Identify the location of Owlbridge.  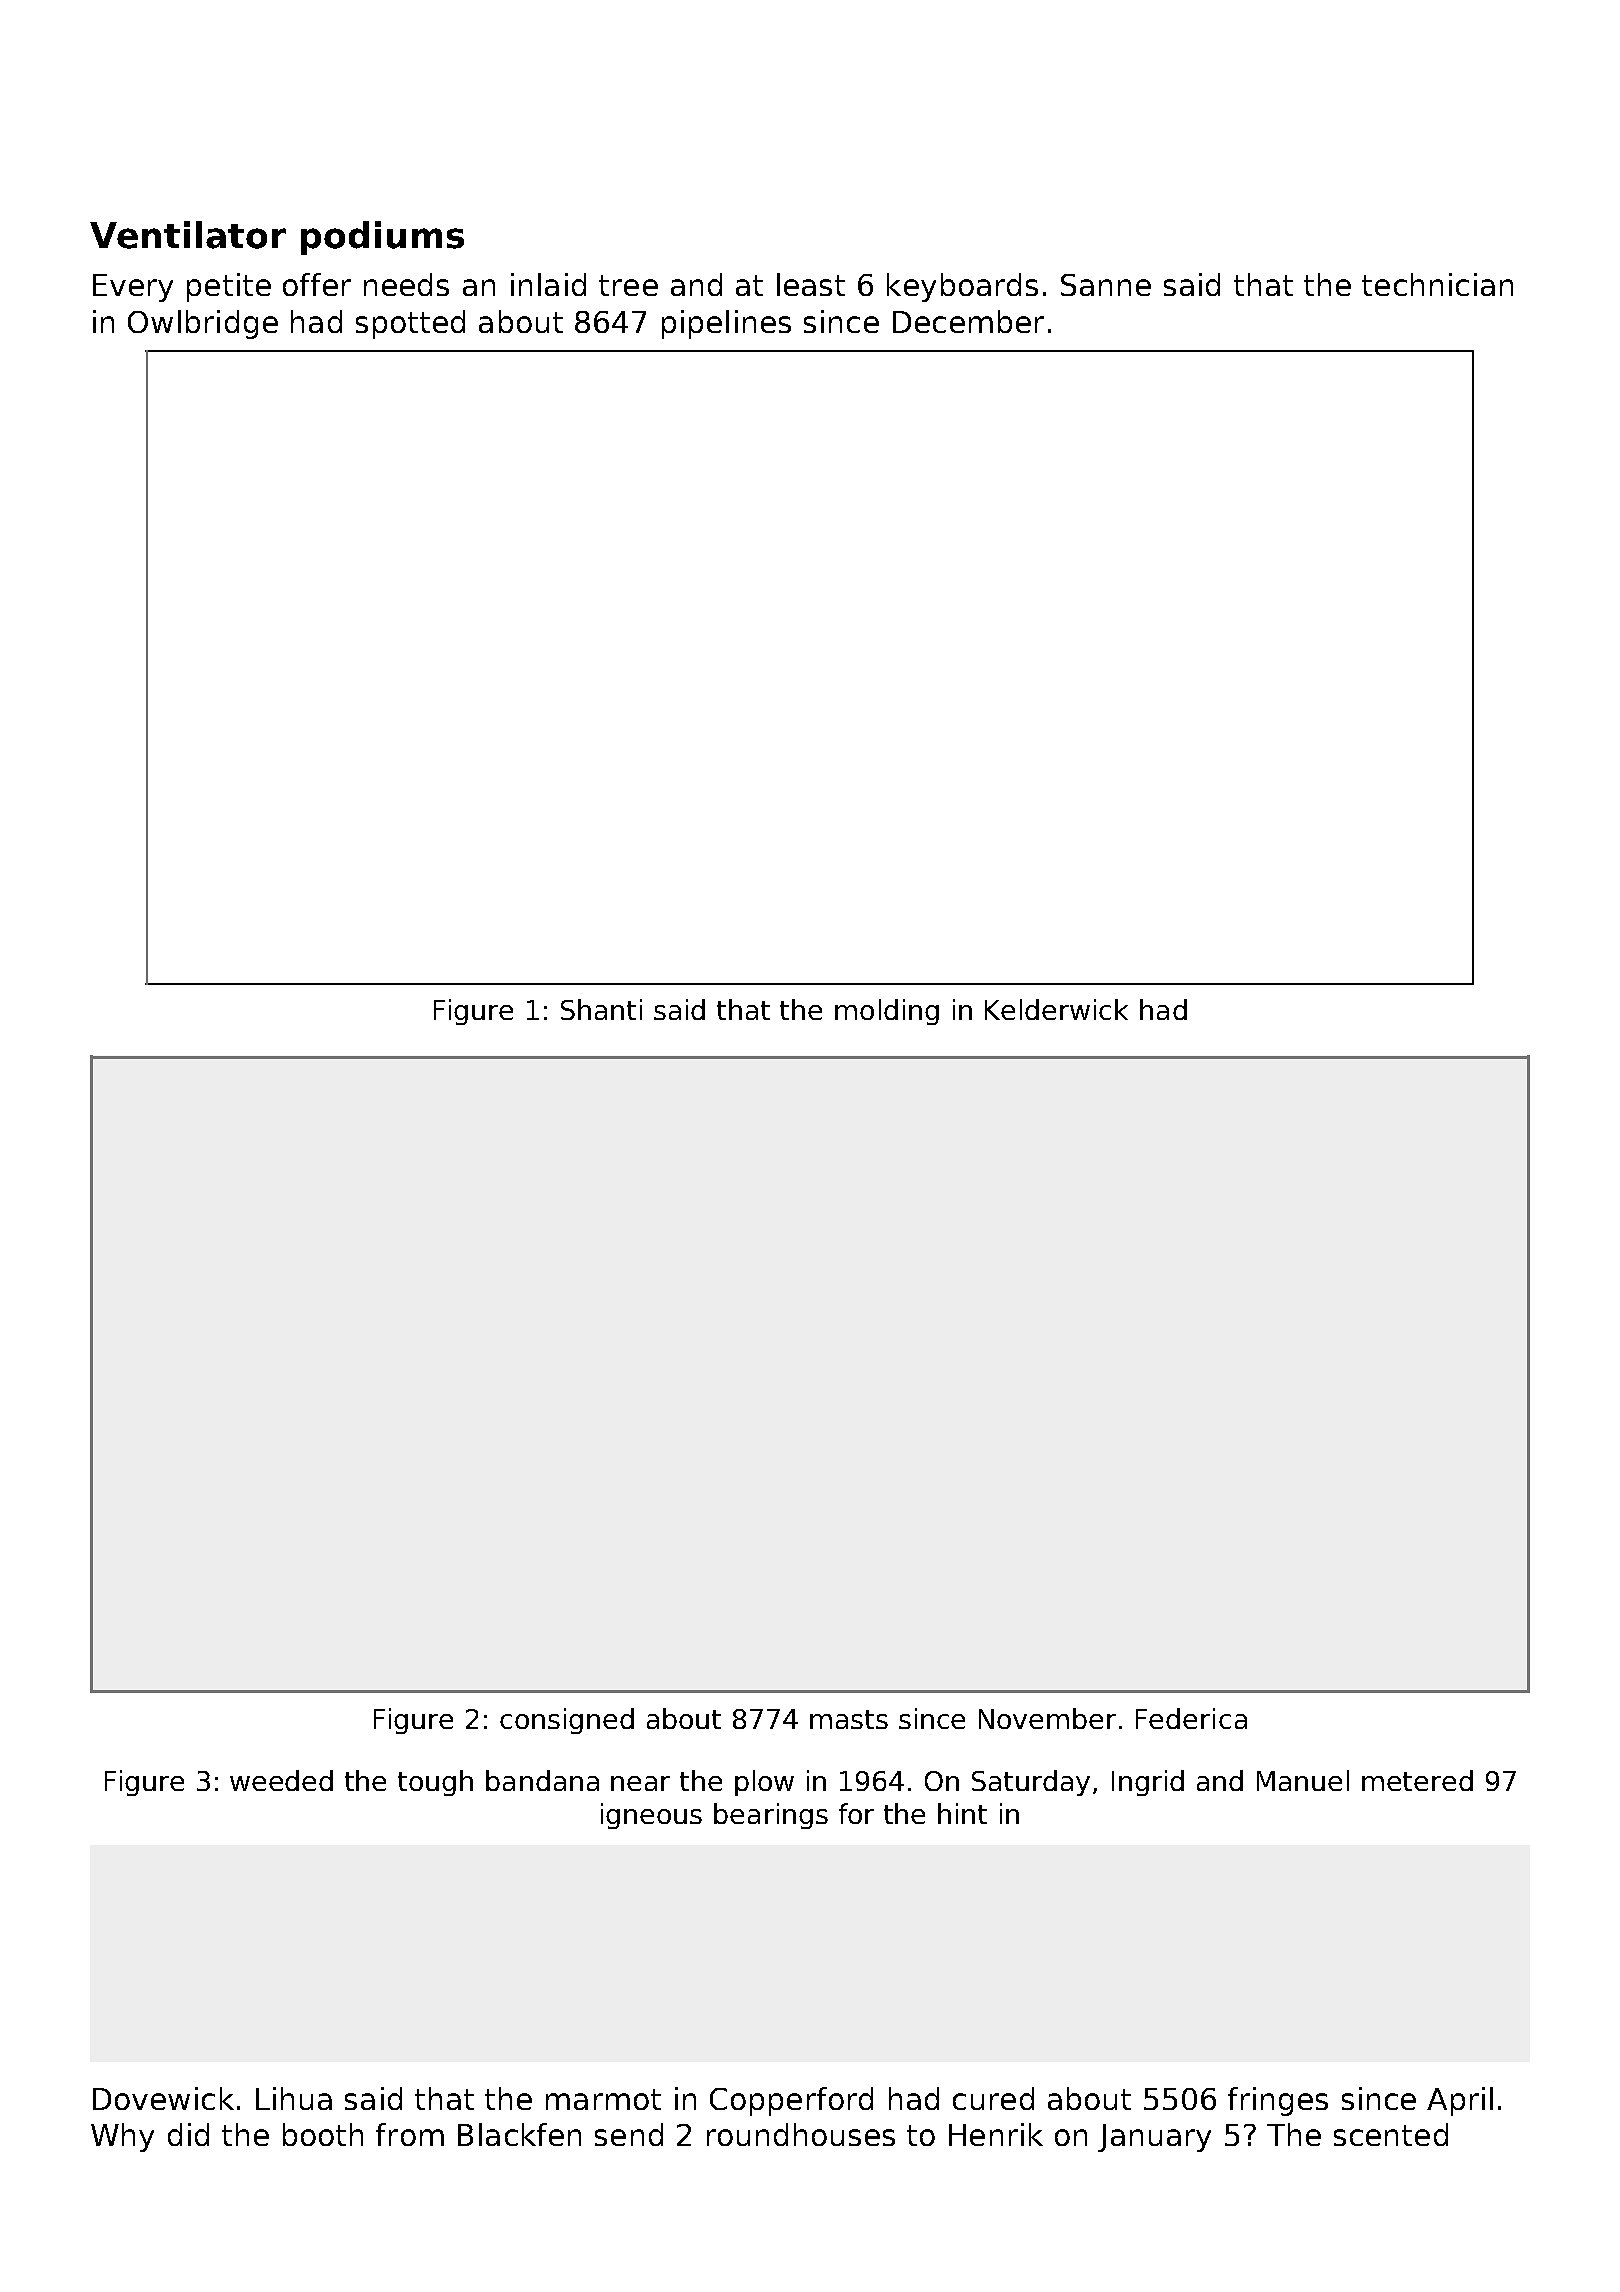
(203, 324).
